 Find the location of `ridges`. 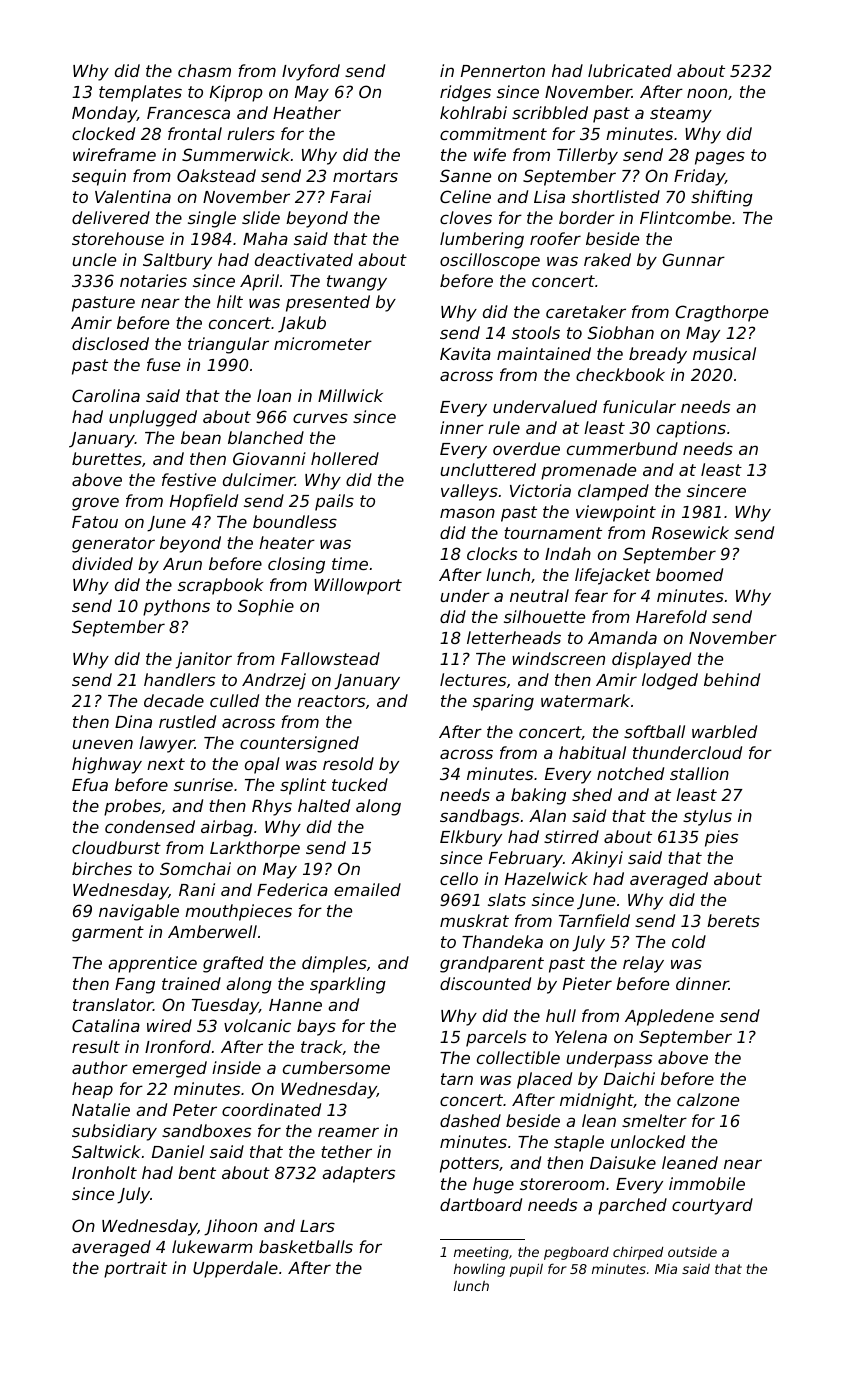

ridges is located at coordinates (465, 93).
